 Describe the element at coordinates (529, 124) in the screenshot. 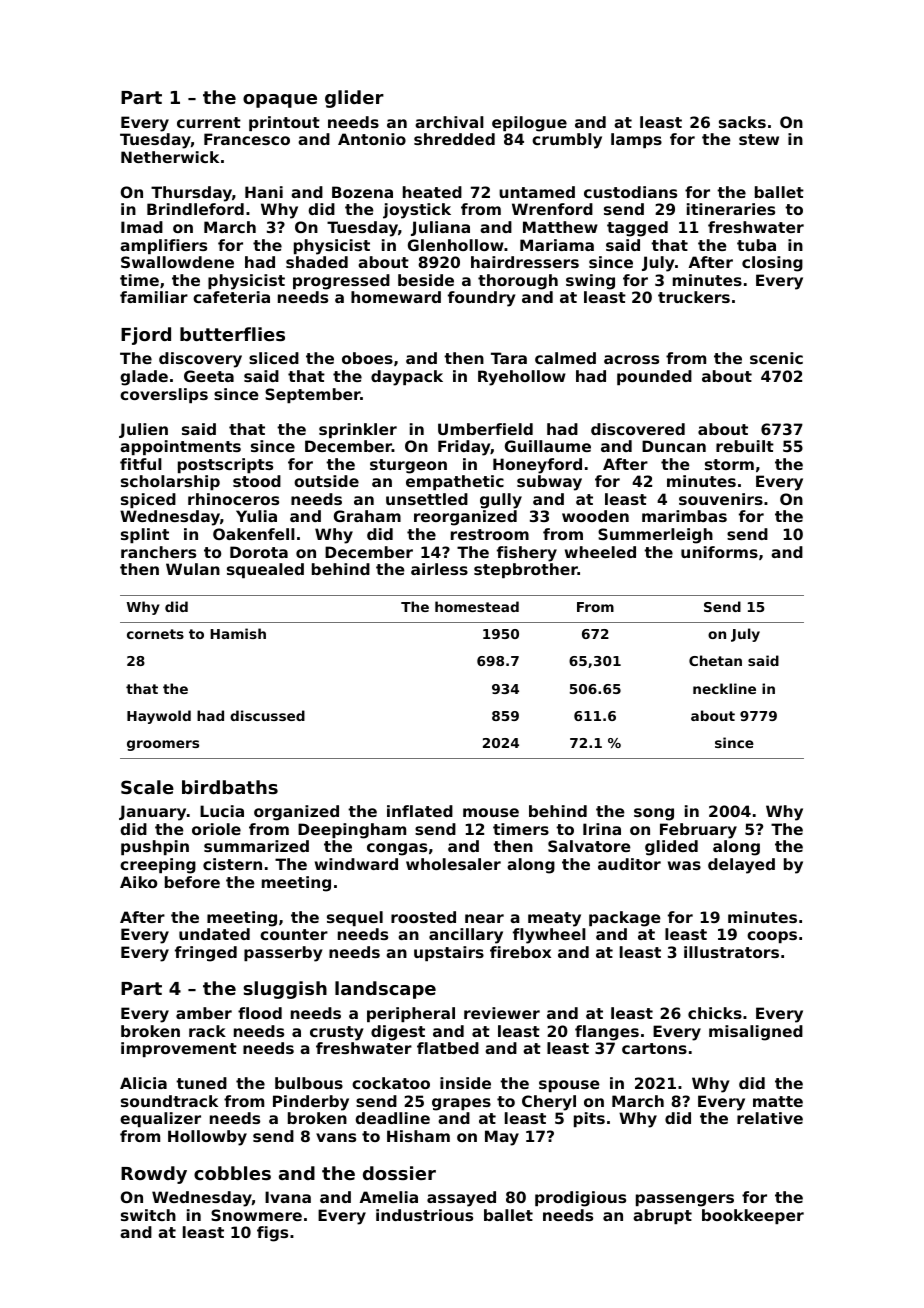

I see `epilogue` at that location.
